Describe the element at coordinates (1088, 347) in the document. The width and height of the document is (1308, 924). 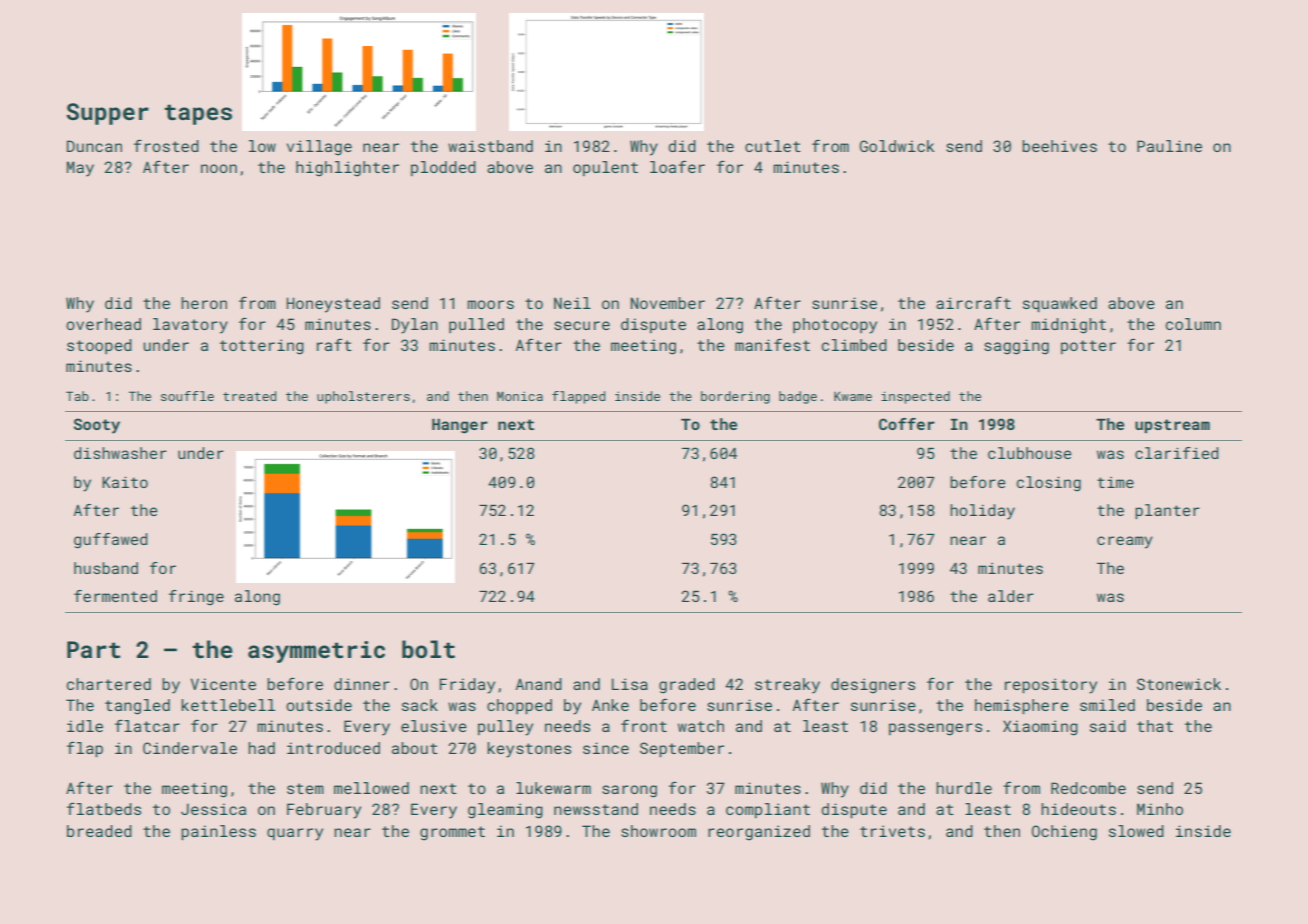
I see `potter` at that location.
